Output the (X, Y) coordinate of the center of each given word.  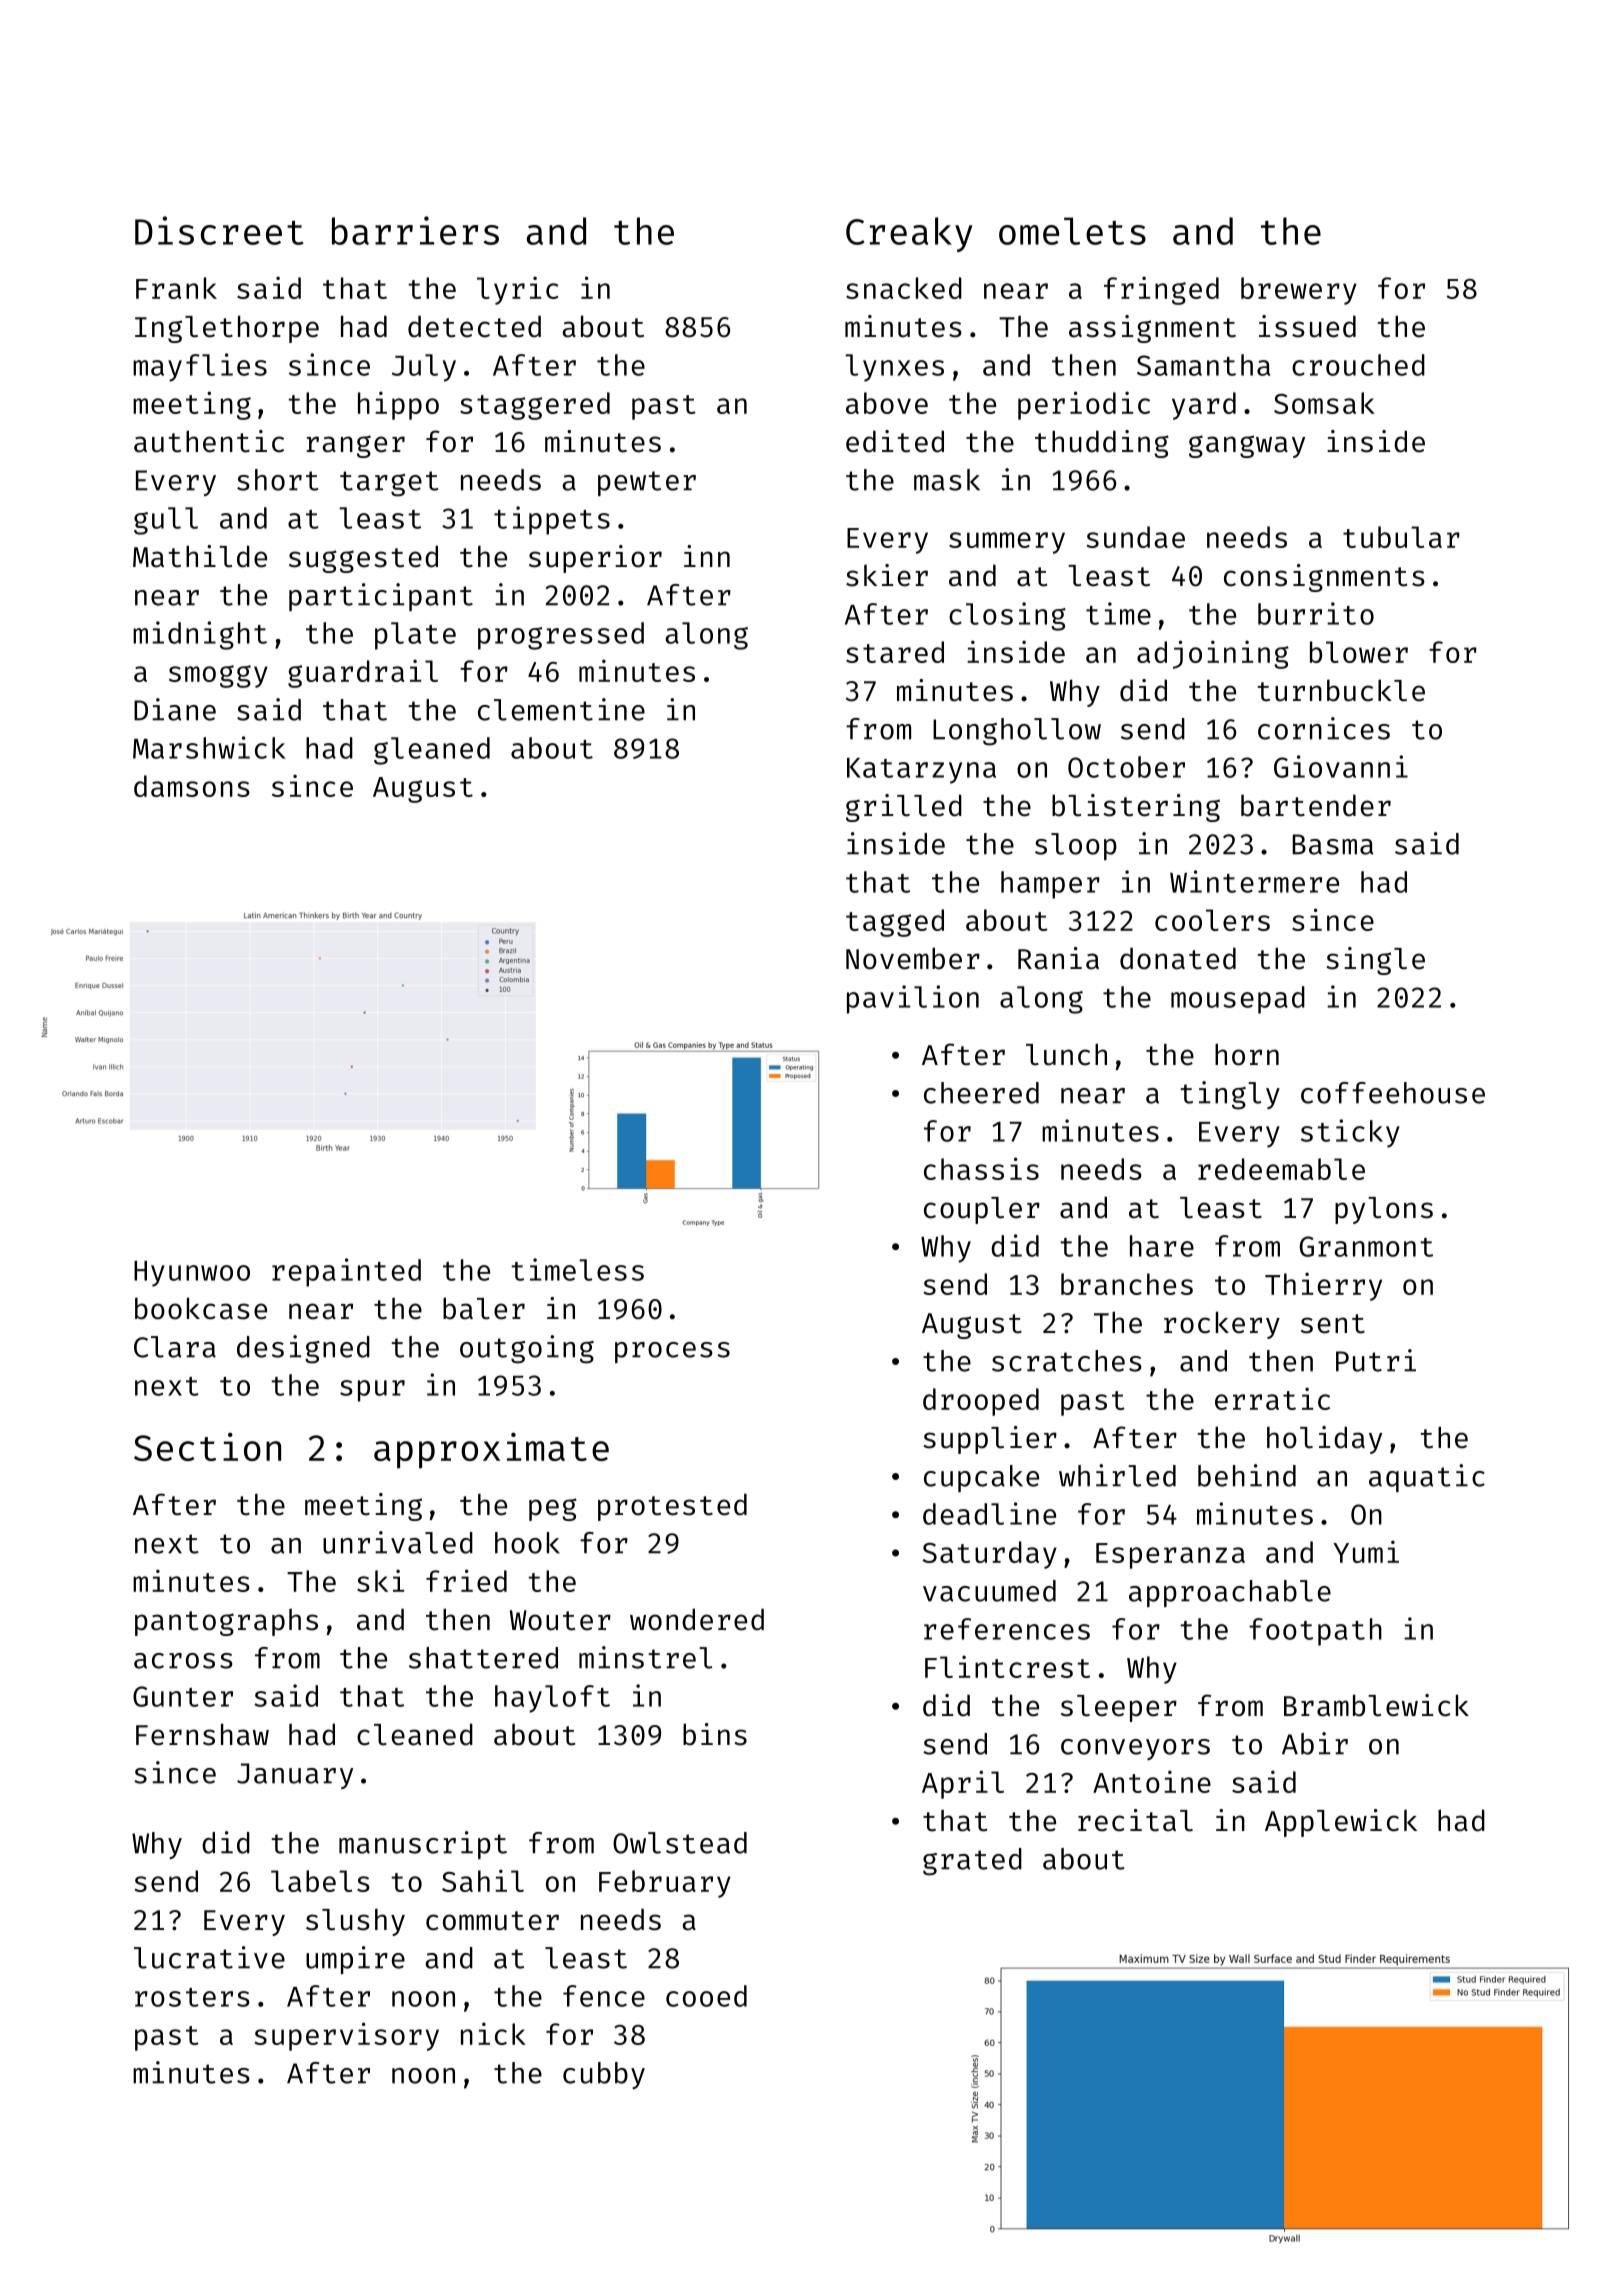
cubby (604, 2075)
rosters (192, 1997)
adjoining (1213, 654)
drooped (981, 1402)
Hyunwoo (192, 1274)
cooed (706, 1996)
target (389, 484)
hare (1162, 1246)
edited (895, 441)
